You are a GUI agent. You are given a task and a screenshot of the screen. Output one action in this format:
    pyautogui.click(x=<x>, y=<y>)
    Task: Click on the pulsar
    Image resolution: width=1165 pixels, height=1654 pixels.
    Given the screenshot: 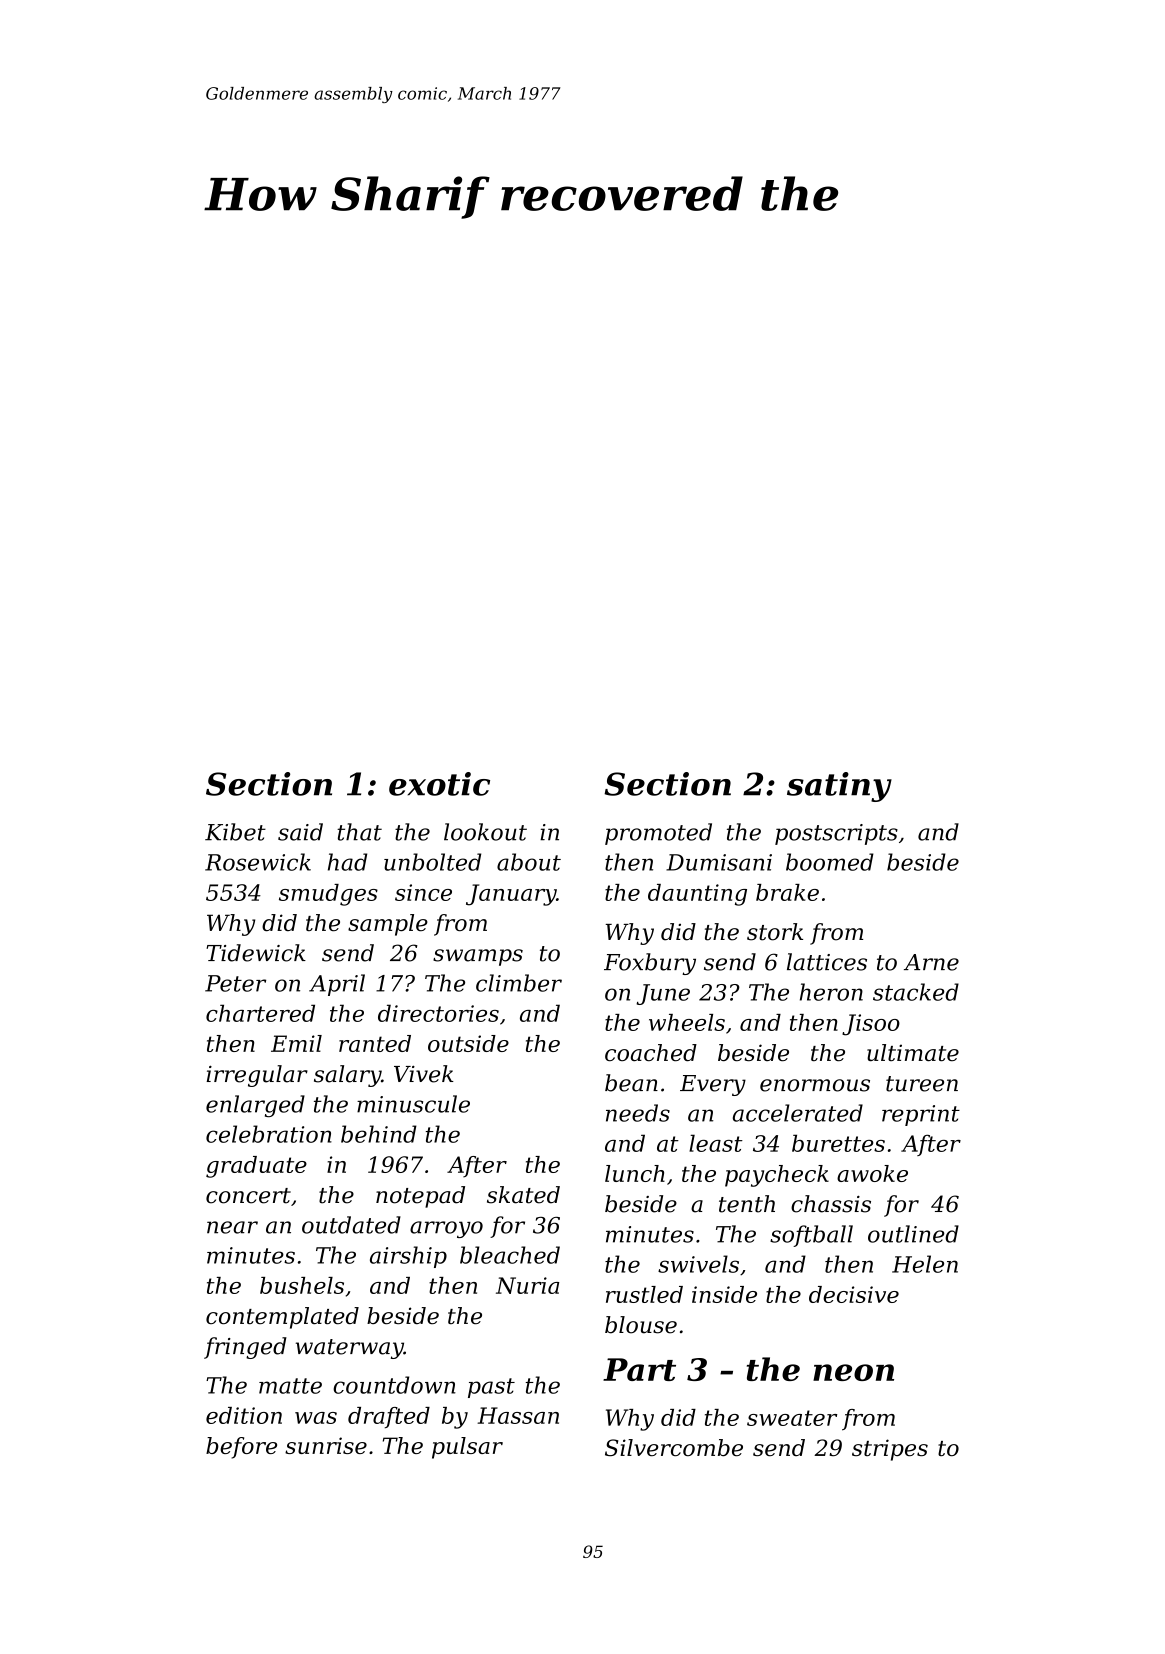 What is the action you would take?
    pyautogui.click(x=467, y=1448)
